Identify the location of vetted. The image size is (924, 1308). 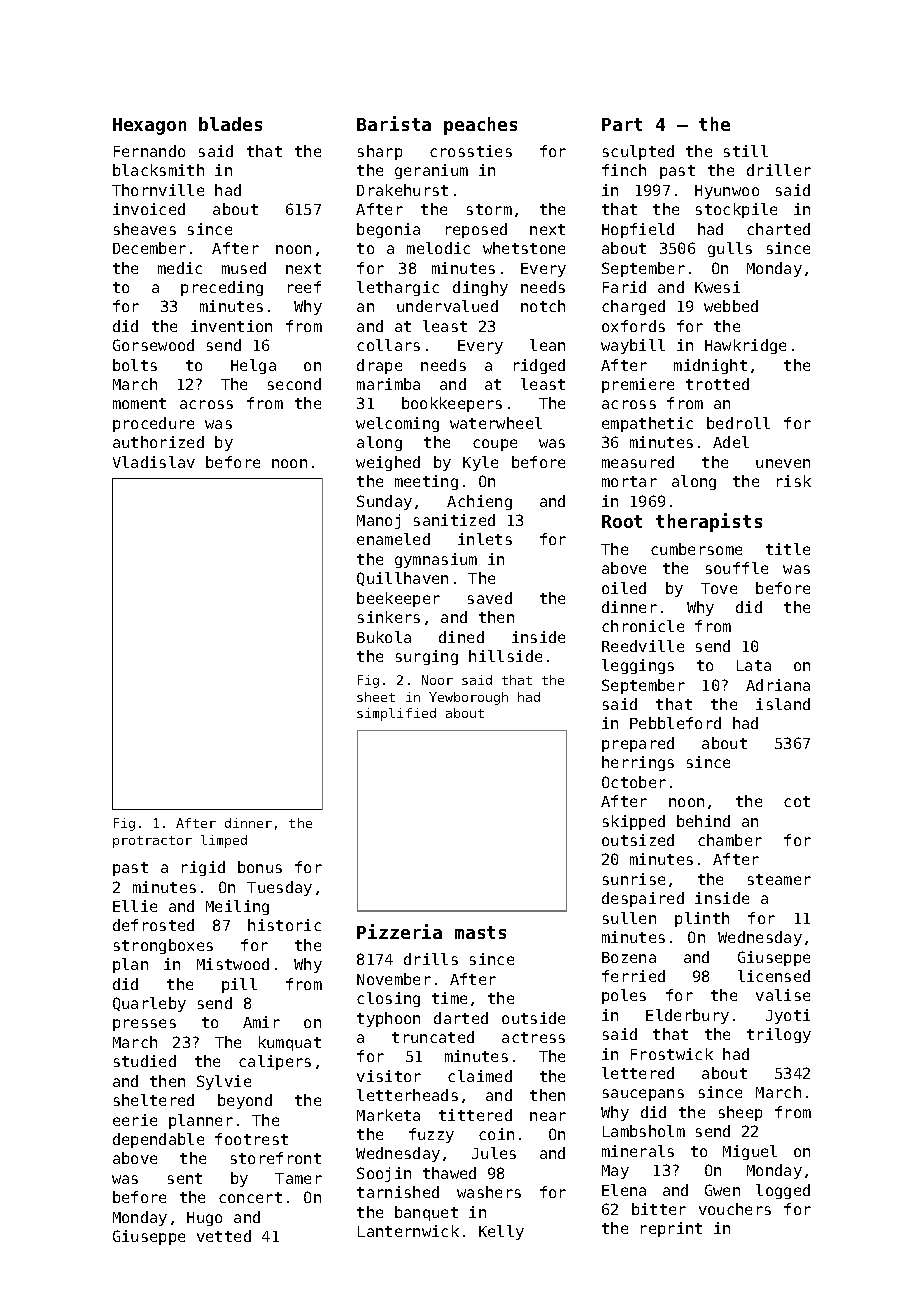
(224, 1236).
